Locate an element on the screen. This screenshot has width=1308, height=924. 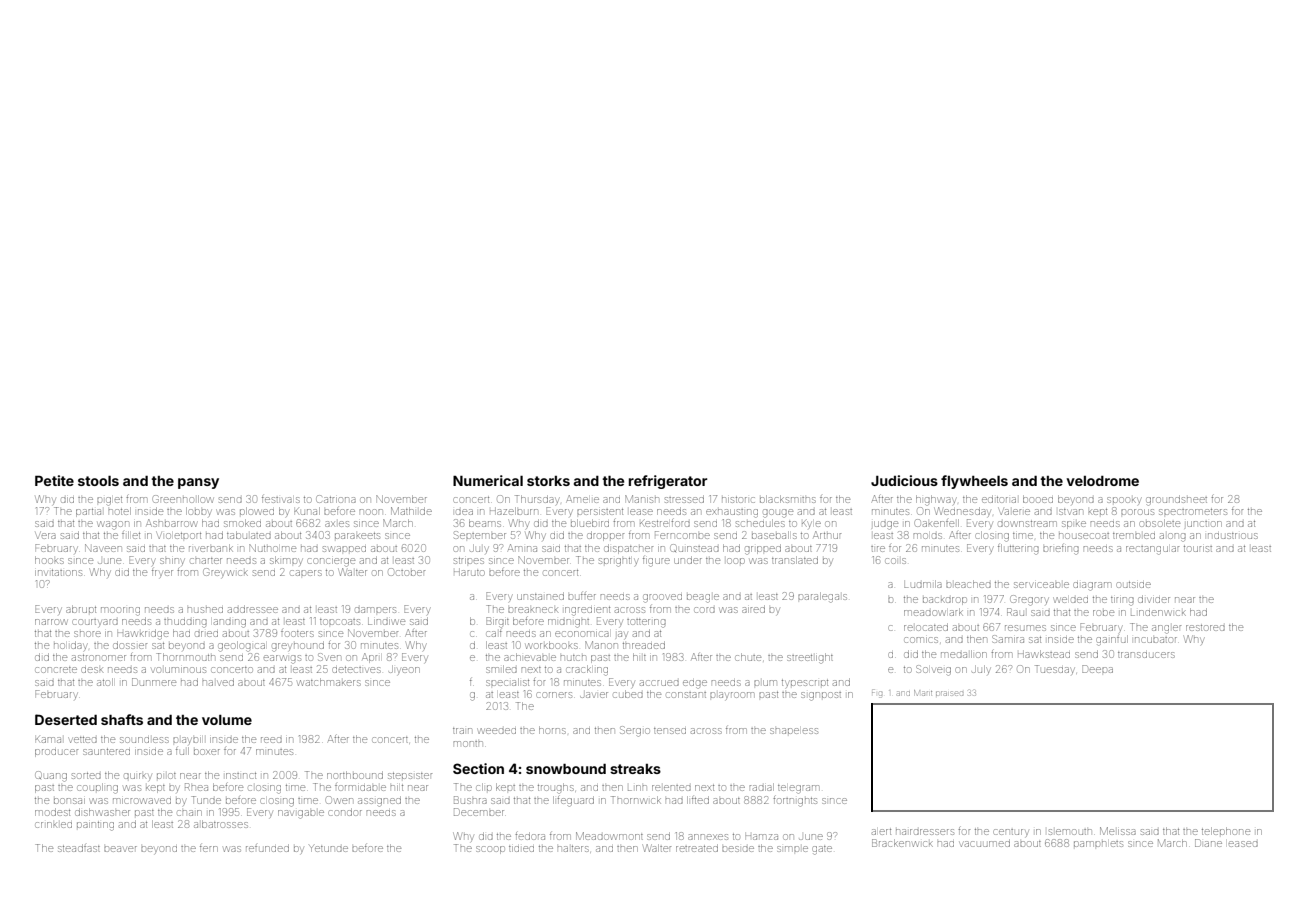
pansy is located at coordinates (198, 483).
